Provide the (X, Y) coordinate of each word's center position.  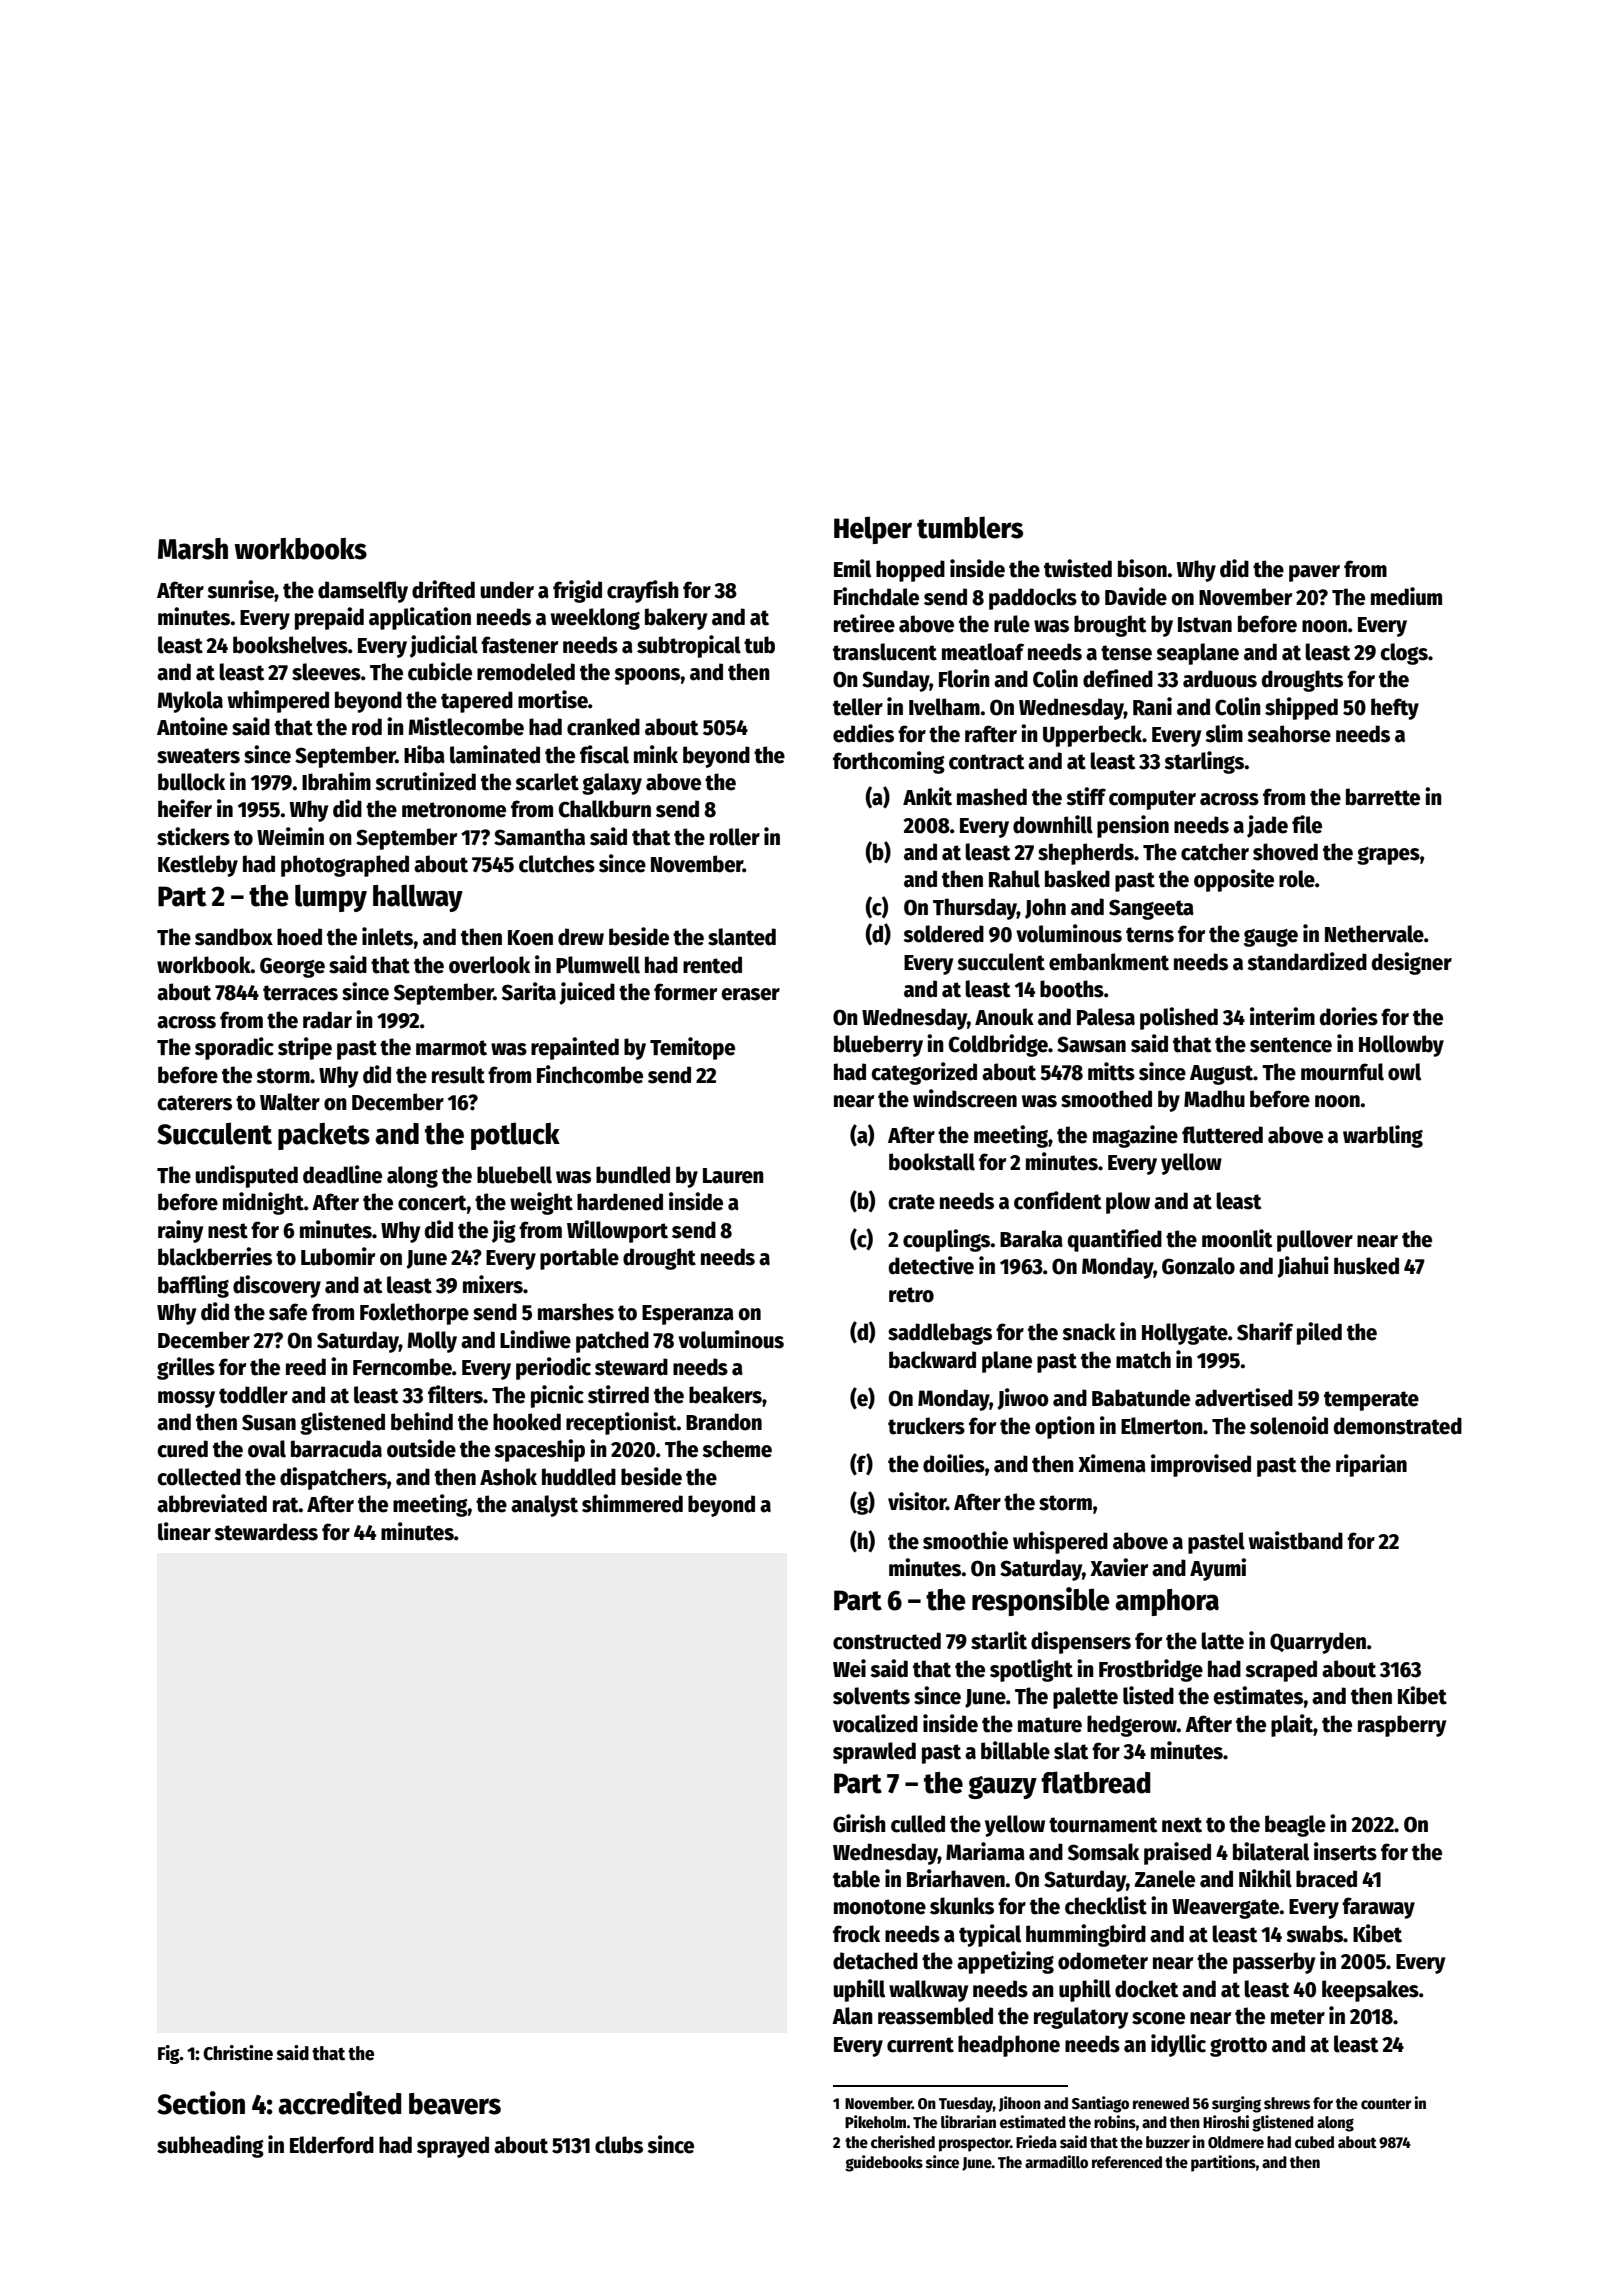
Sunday (895, 681)
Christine (238, 2053)
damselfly (363, 592)
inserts (1345, 1851)
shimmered (632, 1503)
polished (1179, 1018)
